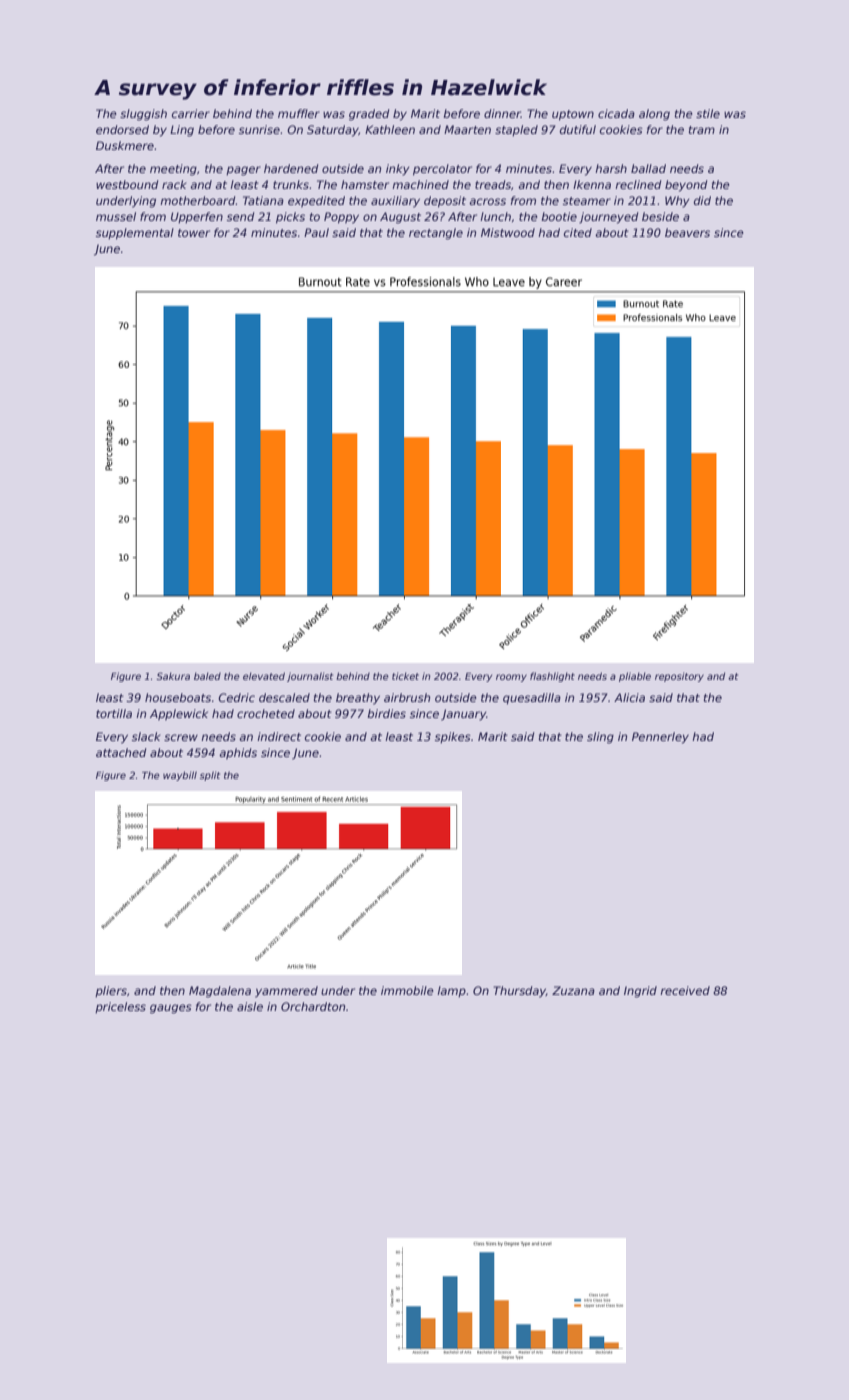  Describe the element at coordinates (552, 677) in the page. I see `flashlight` at that location.
